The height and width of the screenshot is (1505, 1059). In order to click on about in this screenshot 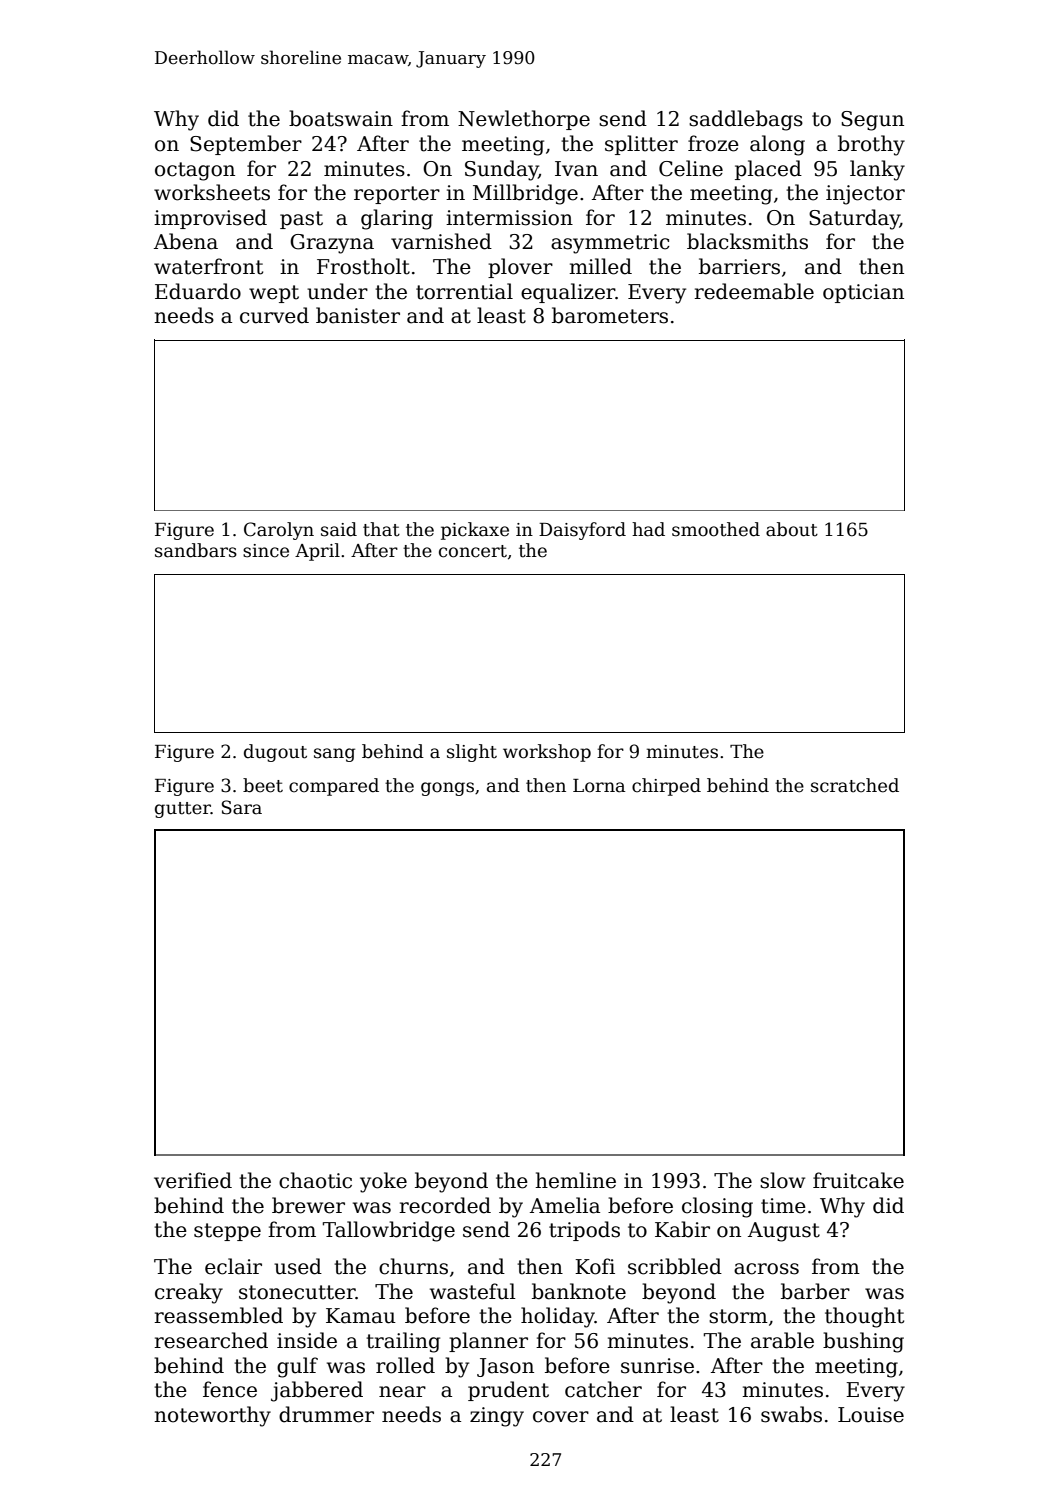, I will do `click(792, 529)`.
